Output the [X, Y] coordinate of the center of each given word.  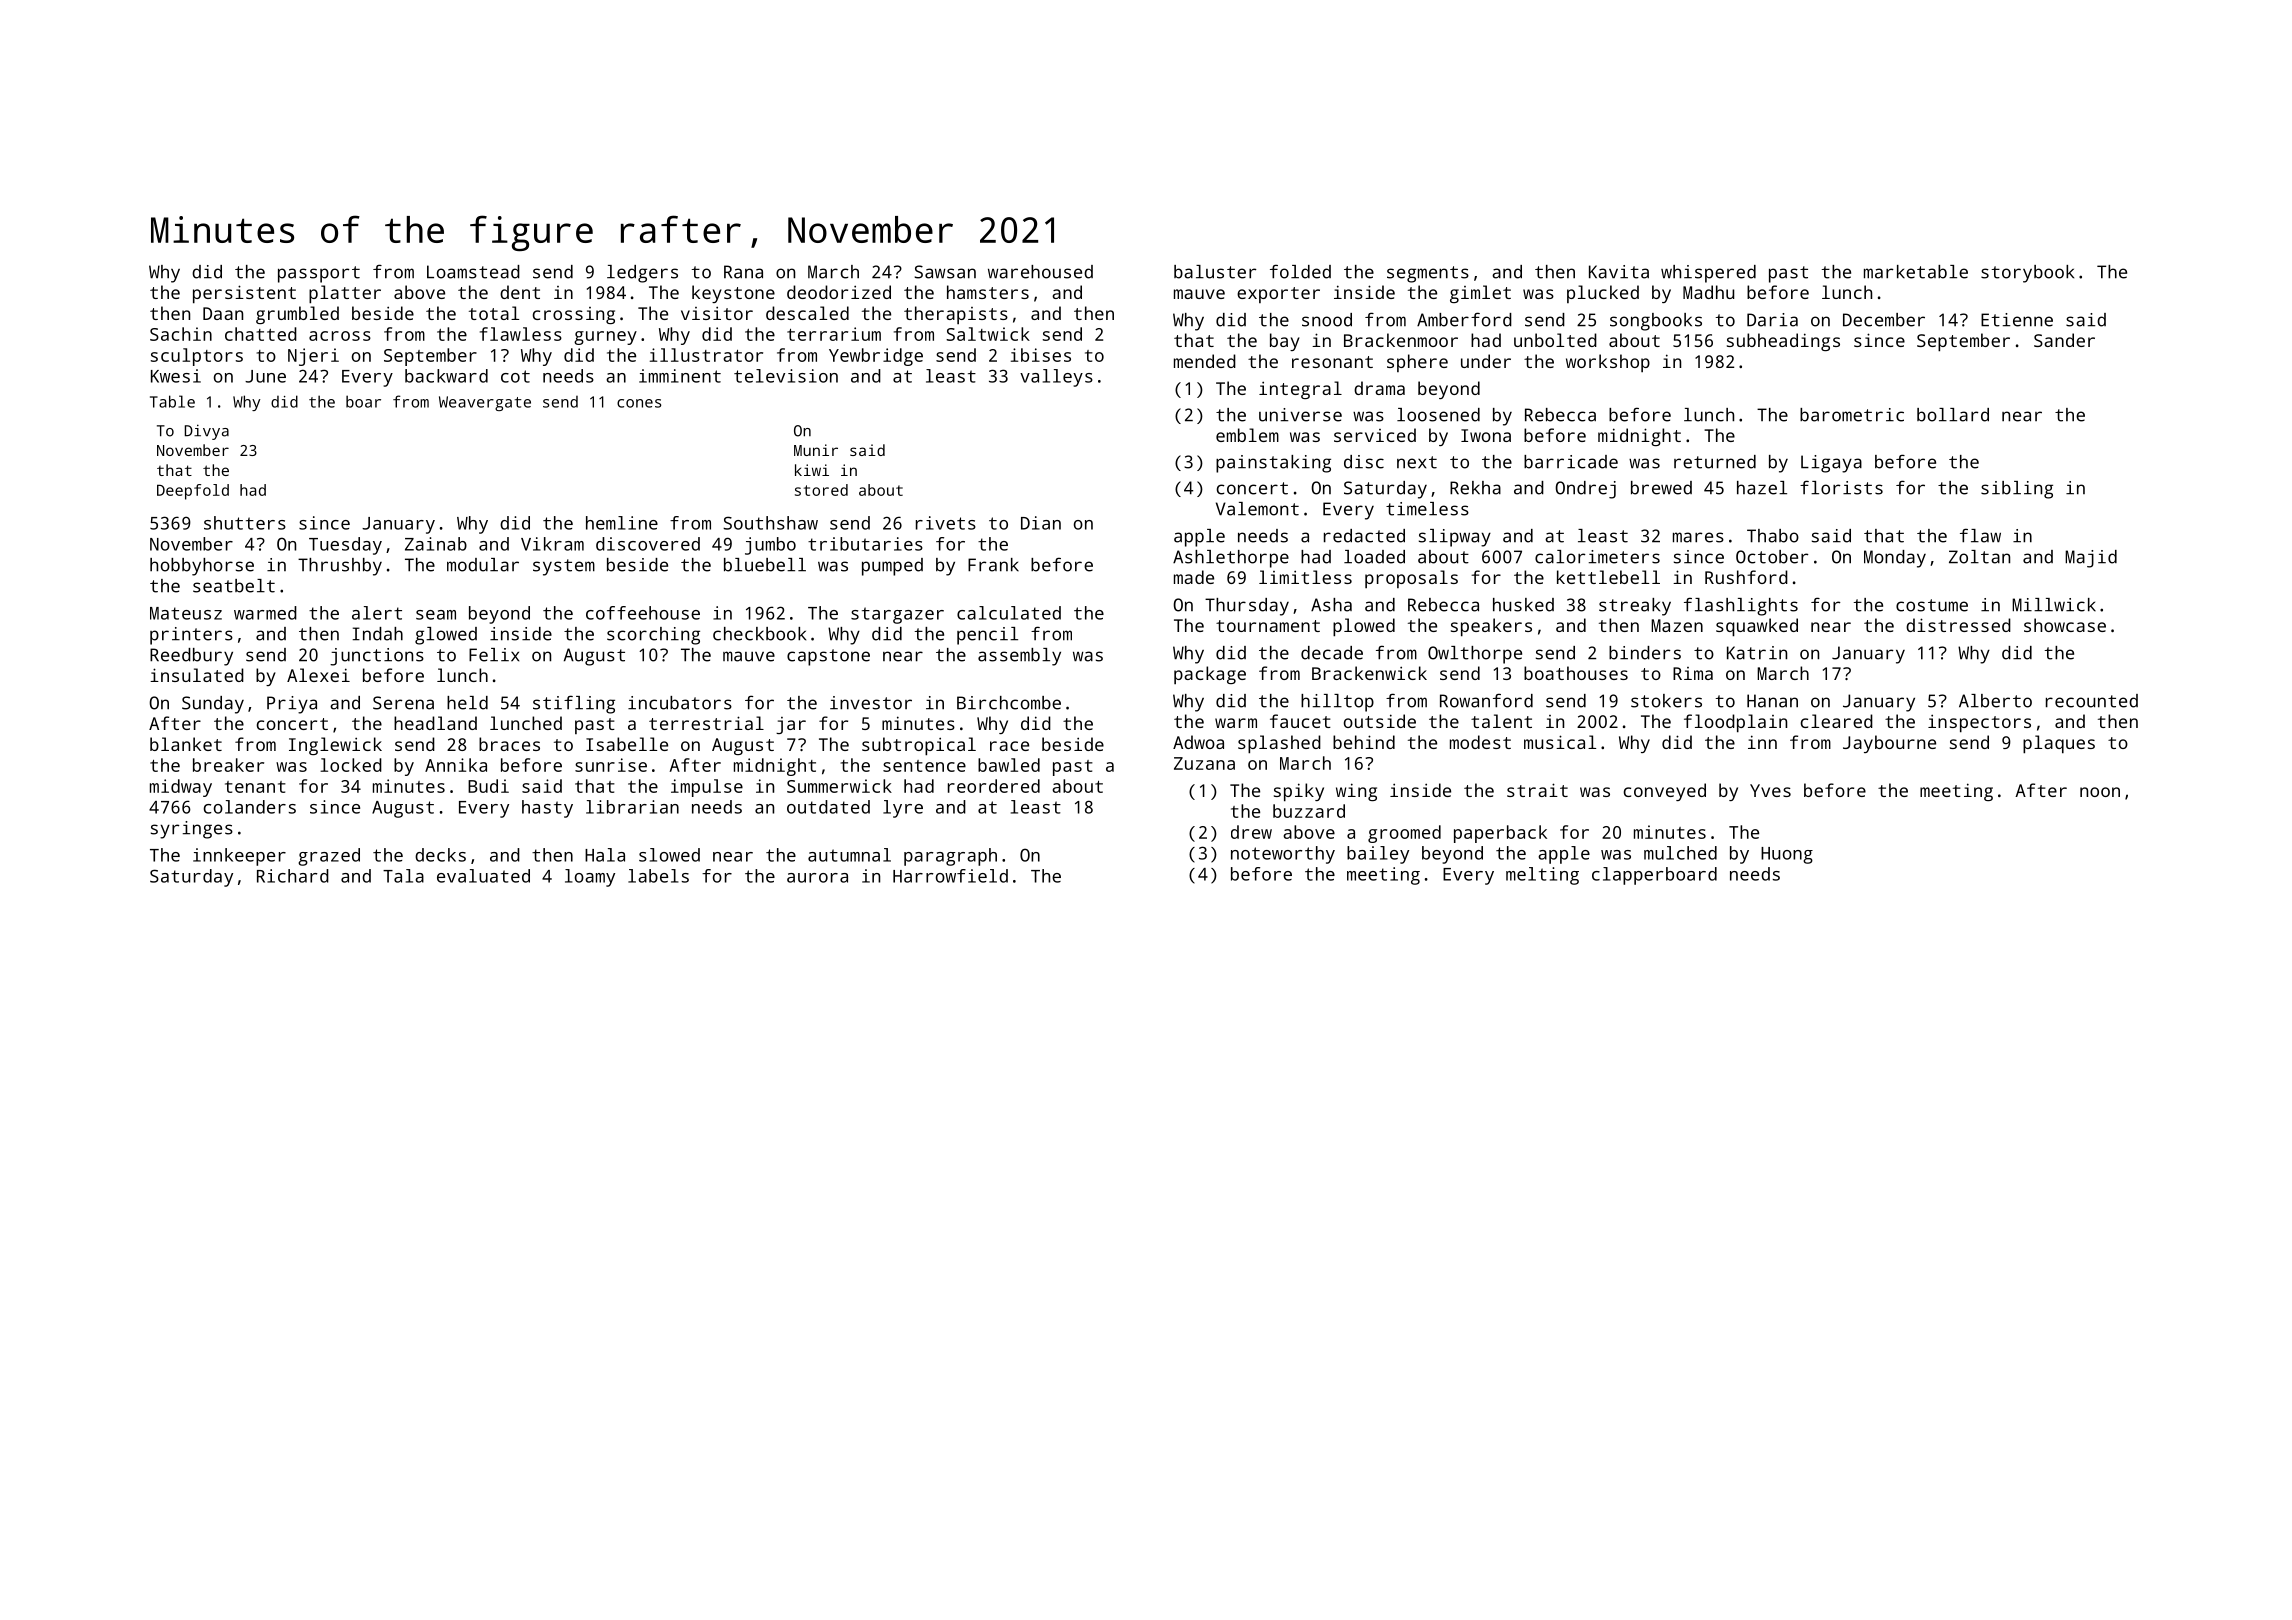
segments [1428, 274]
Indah [377, 634]
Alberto [1995, 701]
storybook [2027, 274]
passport [319, 274]
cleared [1837, 721]
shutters [245, 523]
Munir [816, 450]
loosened [1438, 415]
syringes [192, 830]
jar [791, 725]
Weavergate [485, 403]
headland [435, 723]
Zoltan [1979, 557]
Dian [1041, 523]
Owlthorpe [1475, 655]
